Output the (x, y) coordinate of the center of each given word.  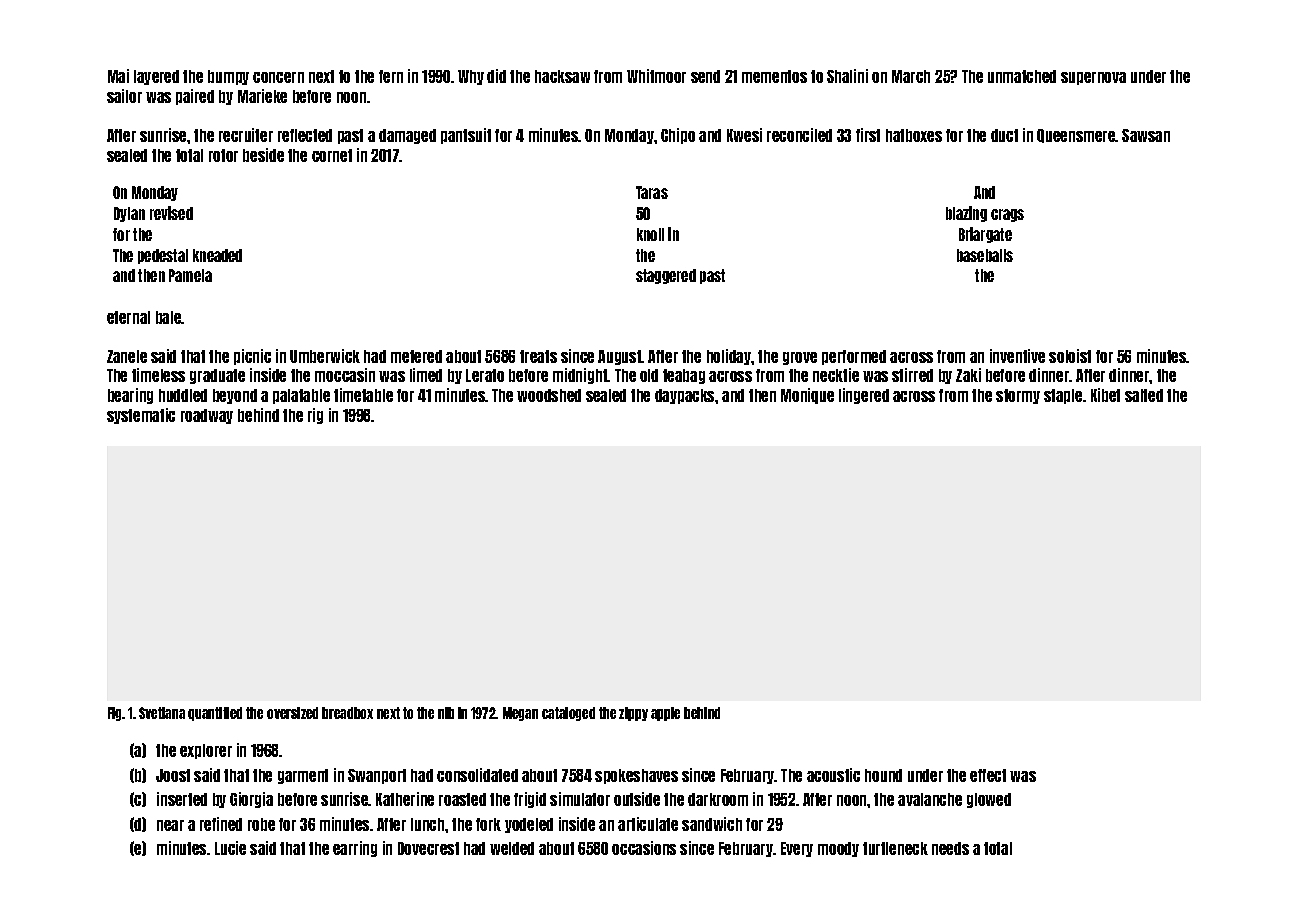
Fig (114, 714)
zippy (633, 714)
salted (1144, 395)
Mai (118, 76)
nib (446, 713)
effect (988, 775)
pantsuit (466, 136)
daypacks (684, 396)
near (170, 825)
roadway (207, 416)
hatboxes (914, 135)
